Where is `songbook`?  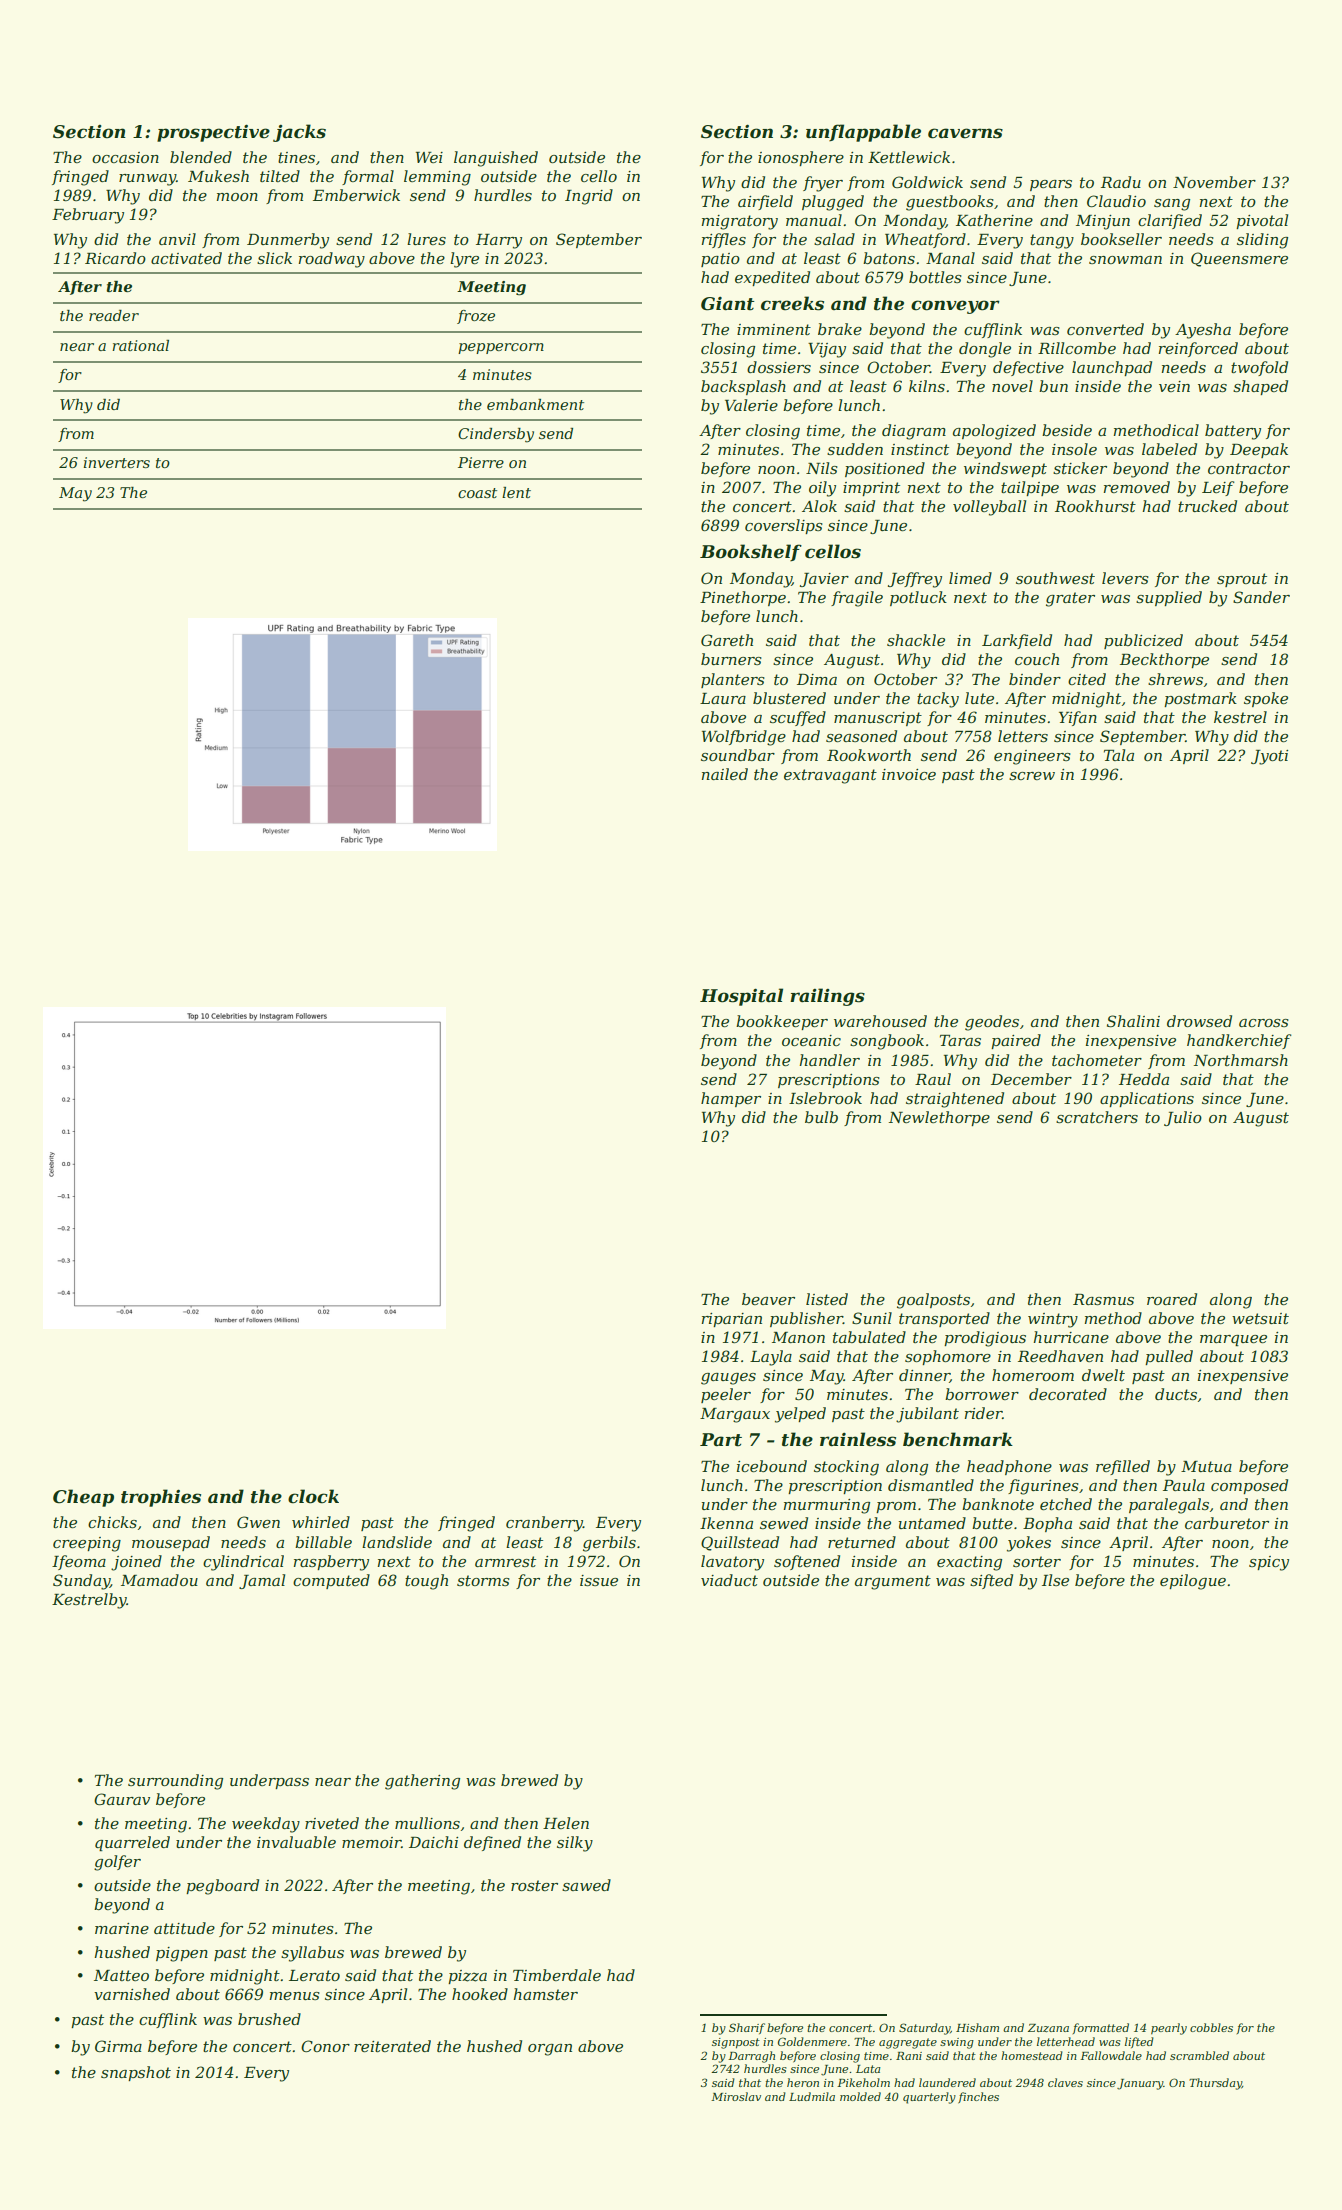 songbook is located at coordinates (887, 1042).
